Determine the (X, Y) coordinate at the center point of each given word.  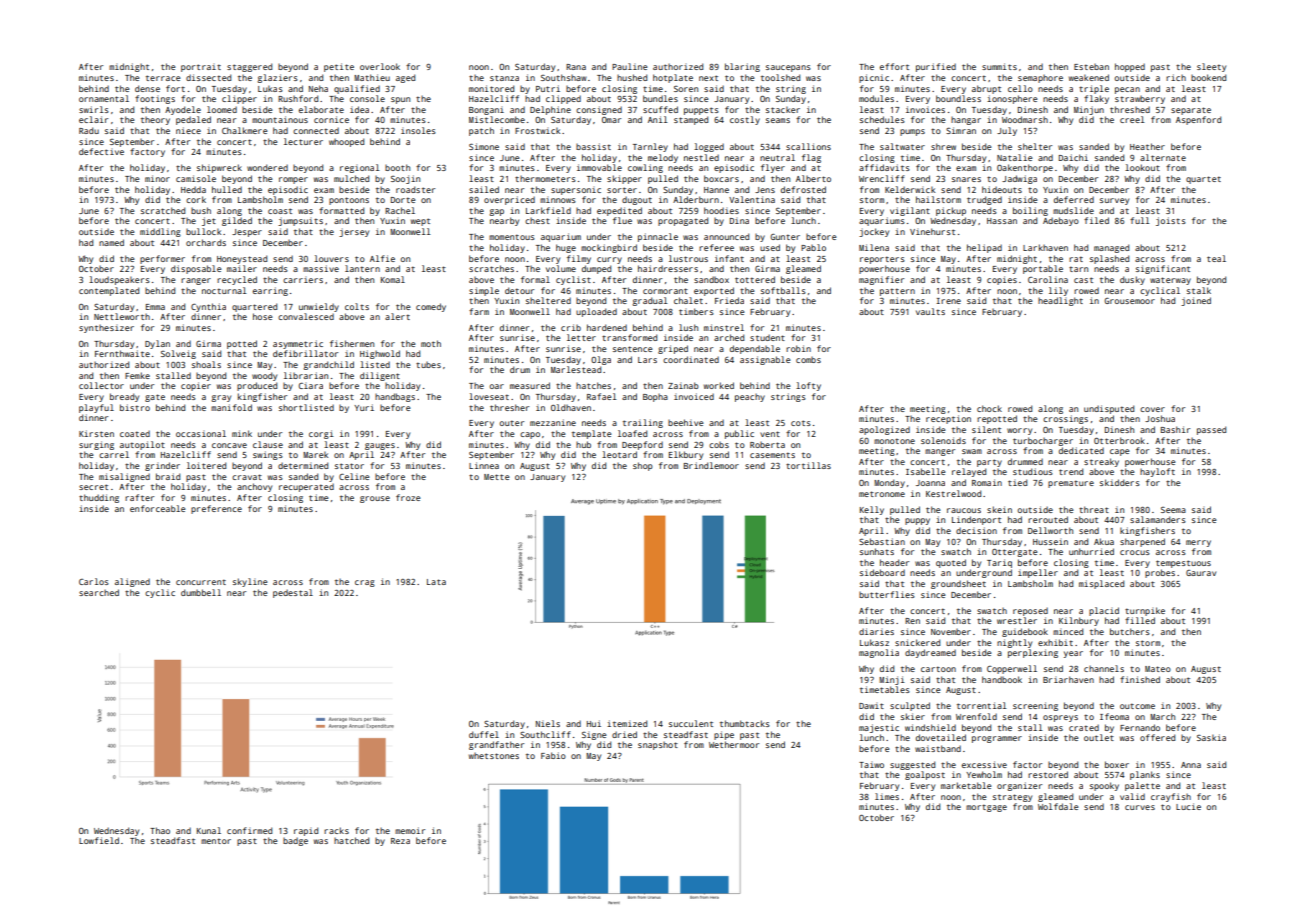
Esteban (1091, 67)
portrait (201, 68)
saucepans (788, 68)
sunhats (877, 551)
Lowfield (99, 840)
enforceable (158, 508)
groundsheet (958, 584)
